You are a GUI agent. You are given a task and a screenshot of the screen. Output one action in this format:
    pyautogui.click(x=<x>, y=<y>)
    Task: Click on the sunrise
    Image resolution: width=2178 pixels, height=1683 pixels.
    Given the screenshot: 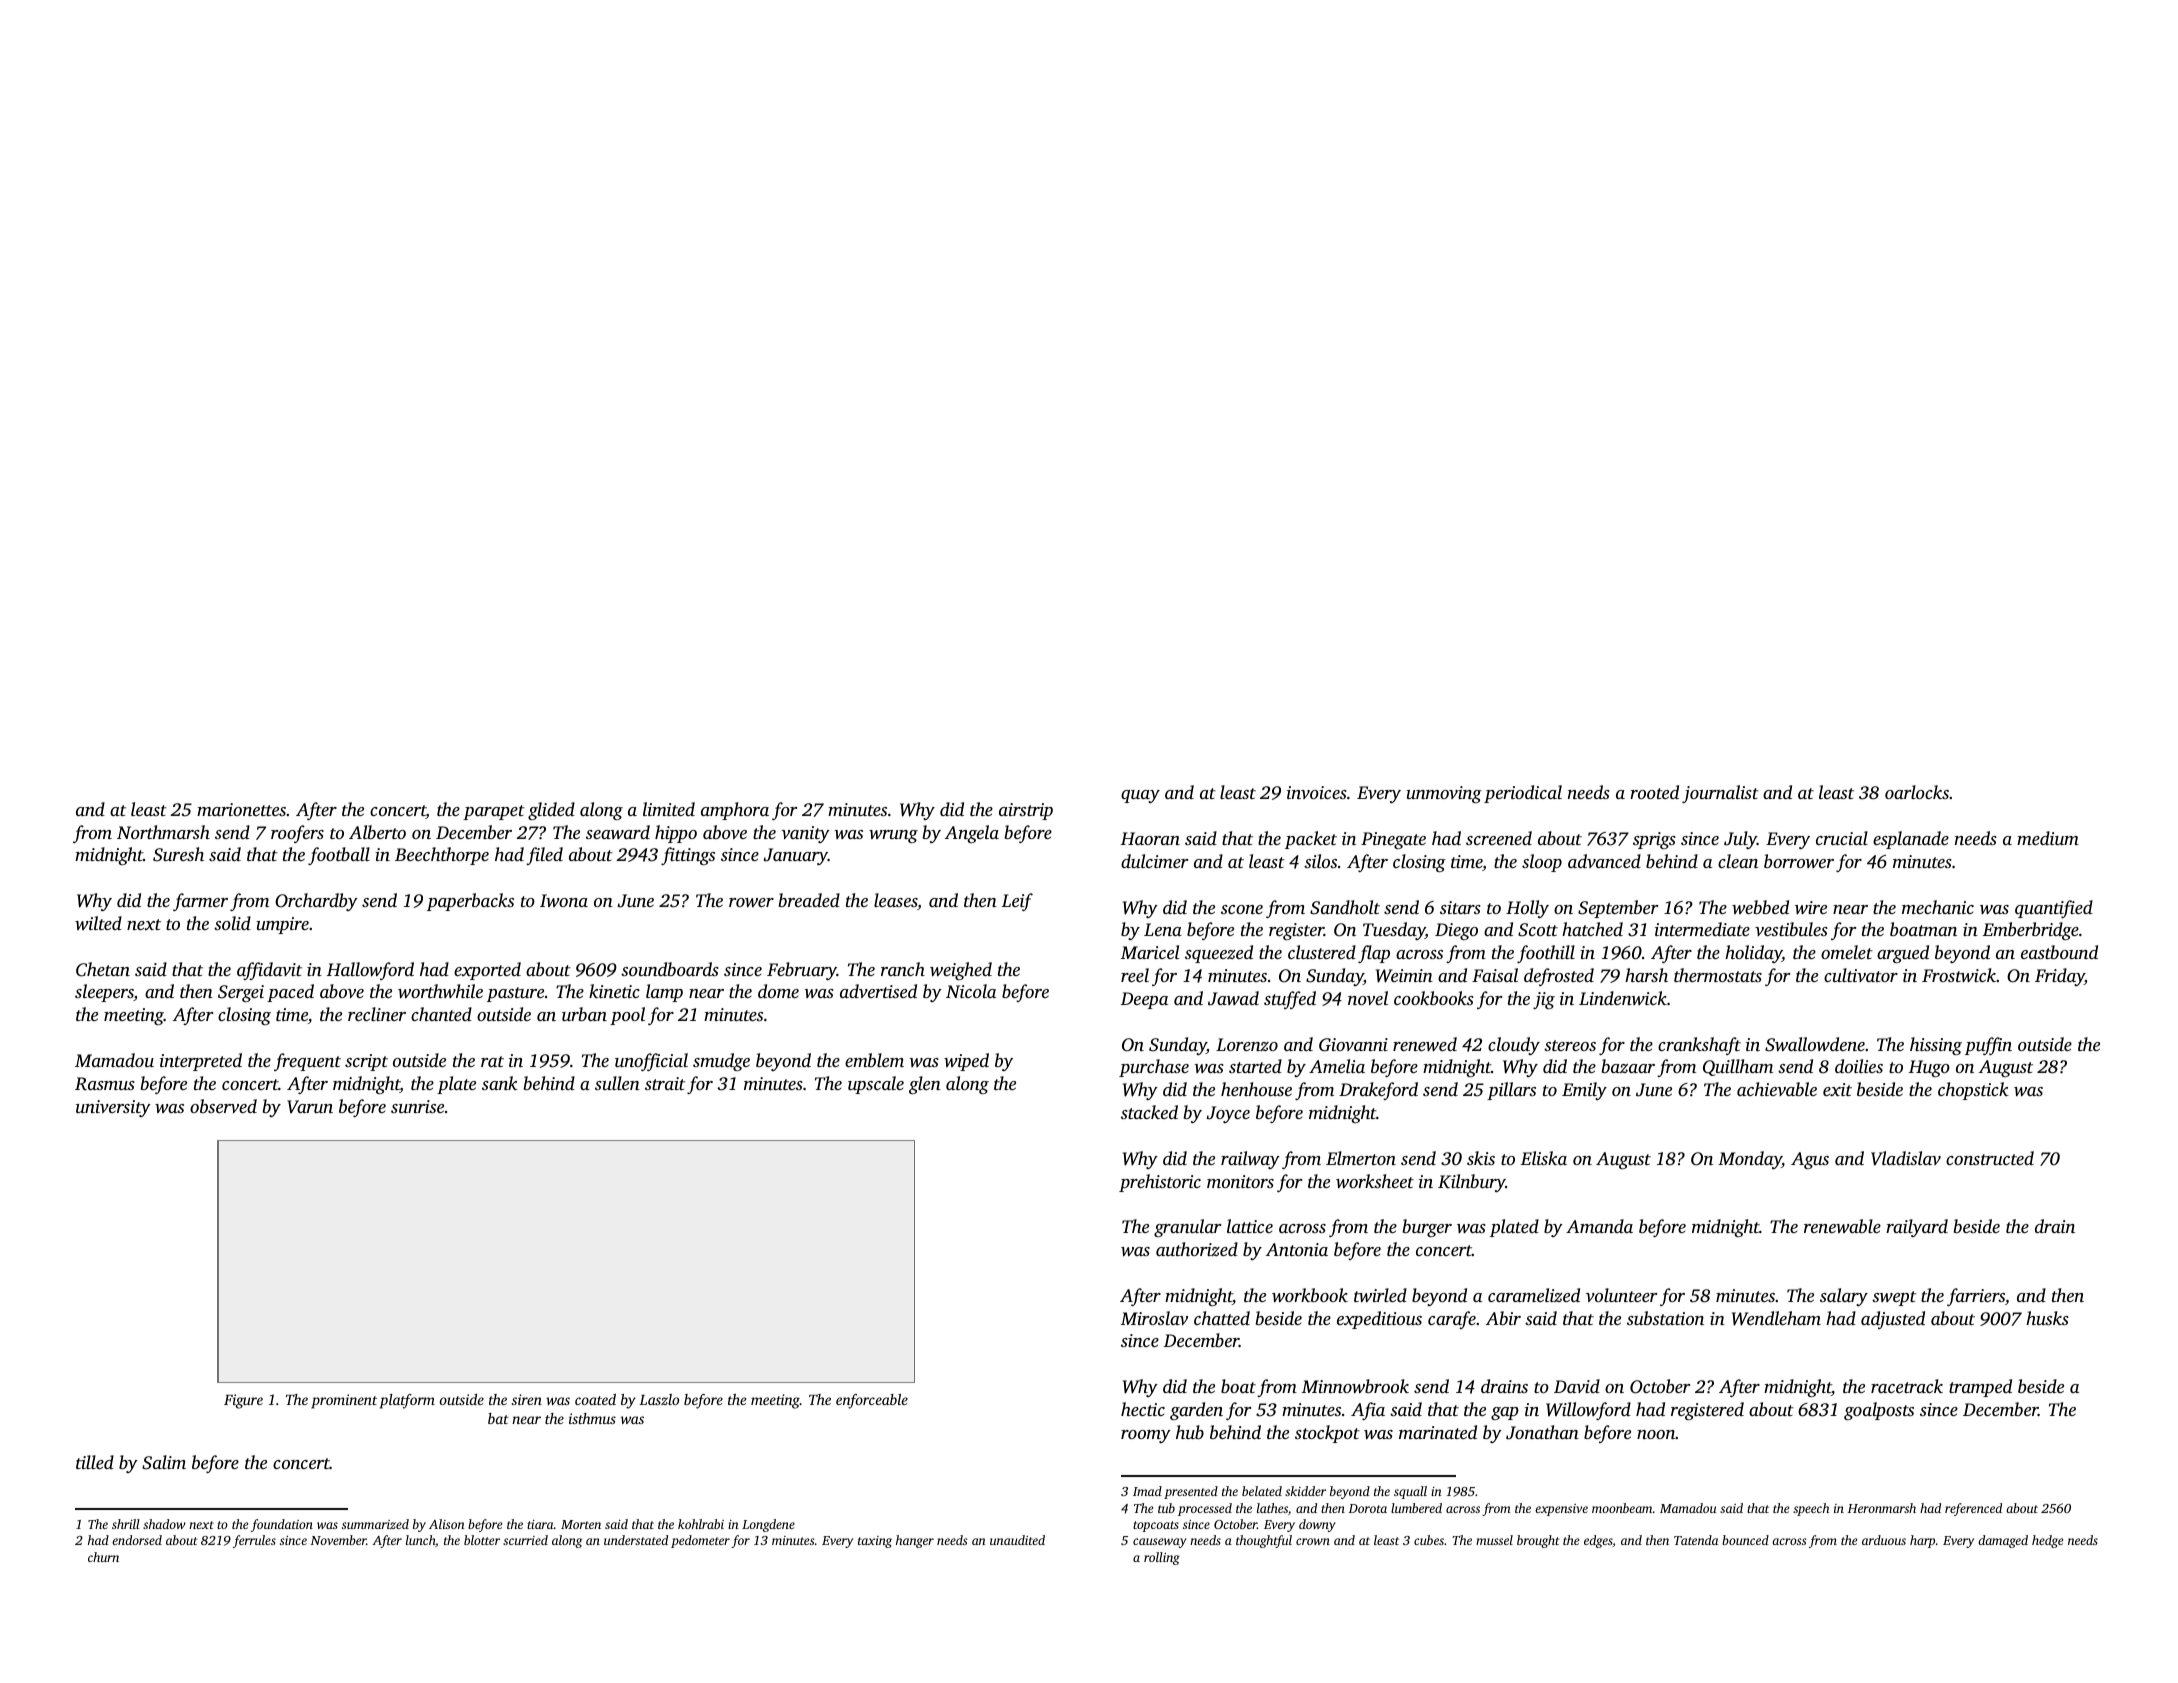 What is the action you would take?
    pyautogui.click(x=417, y=1106)
